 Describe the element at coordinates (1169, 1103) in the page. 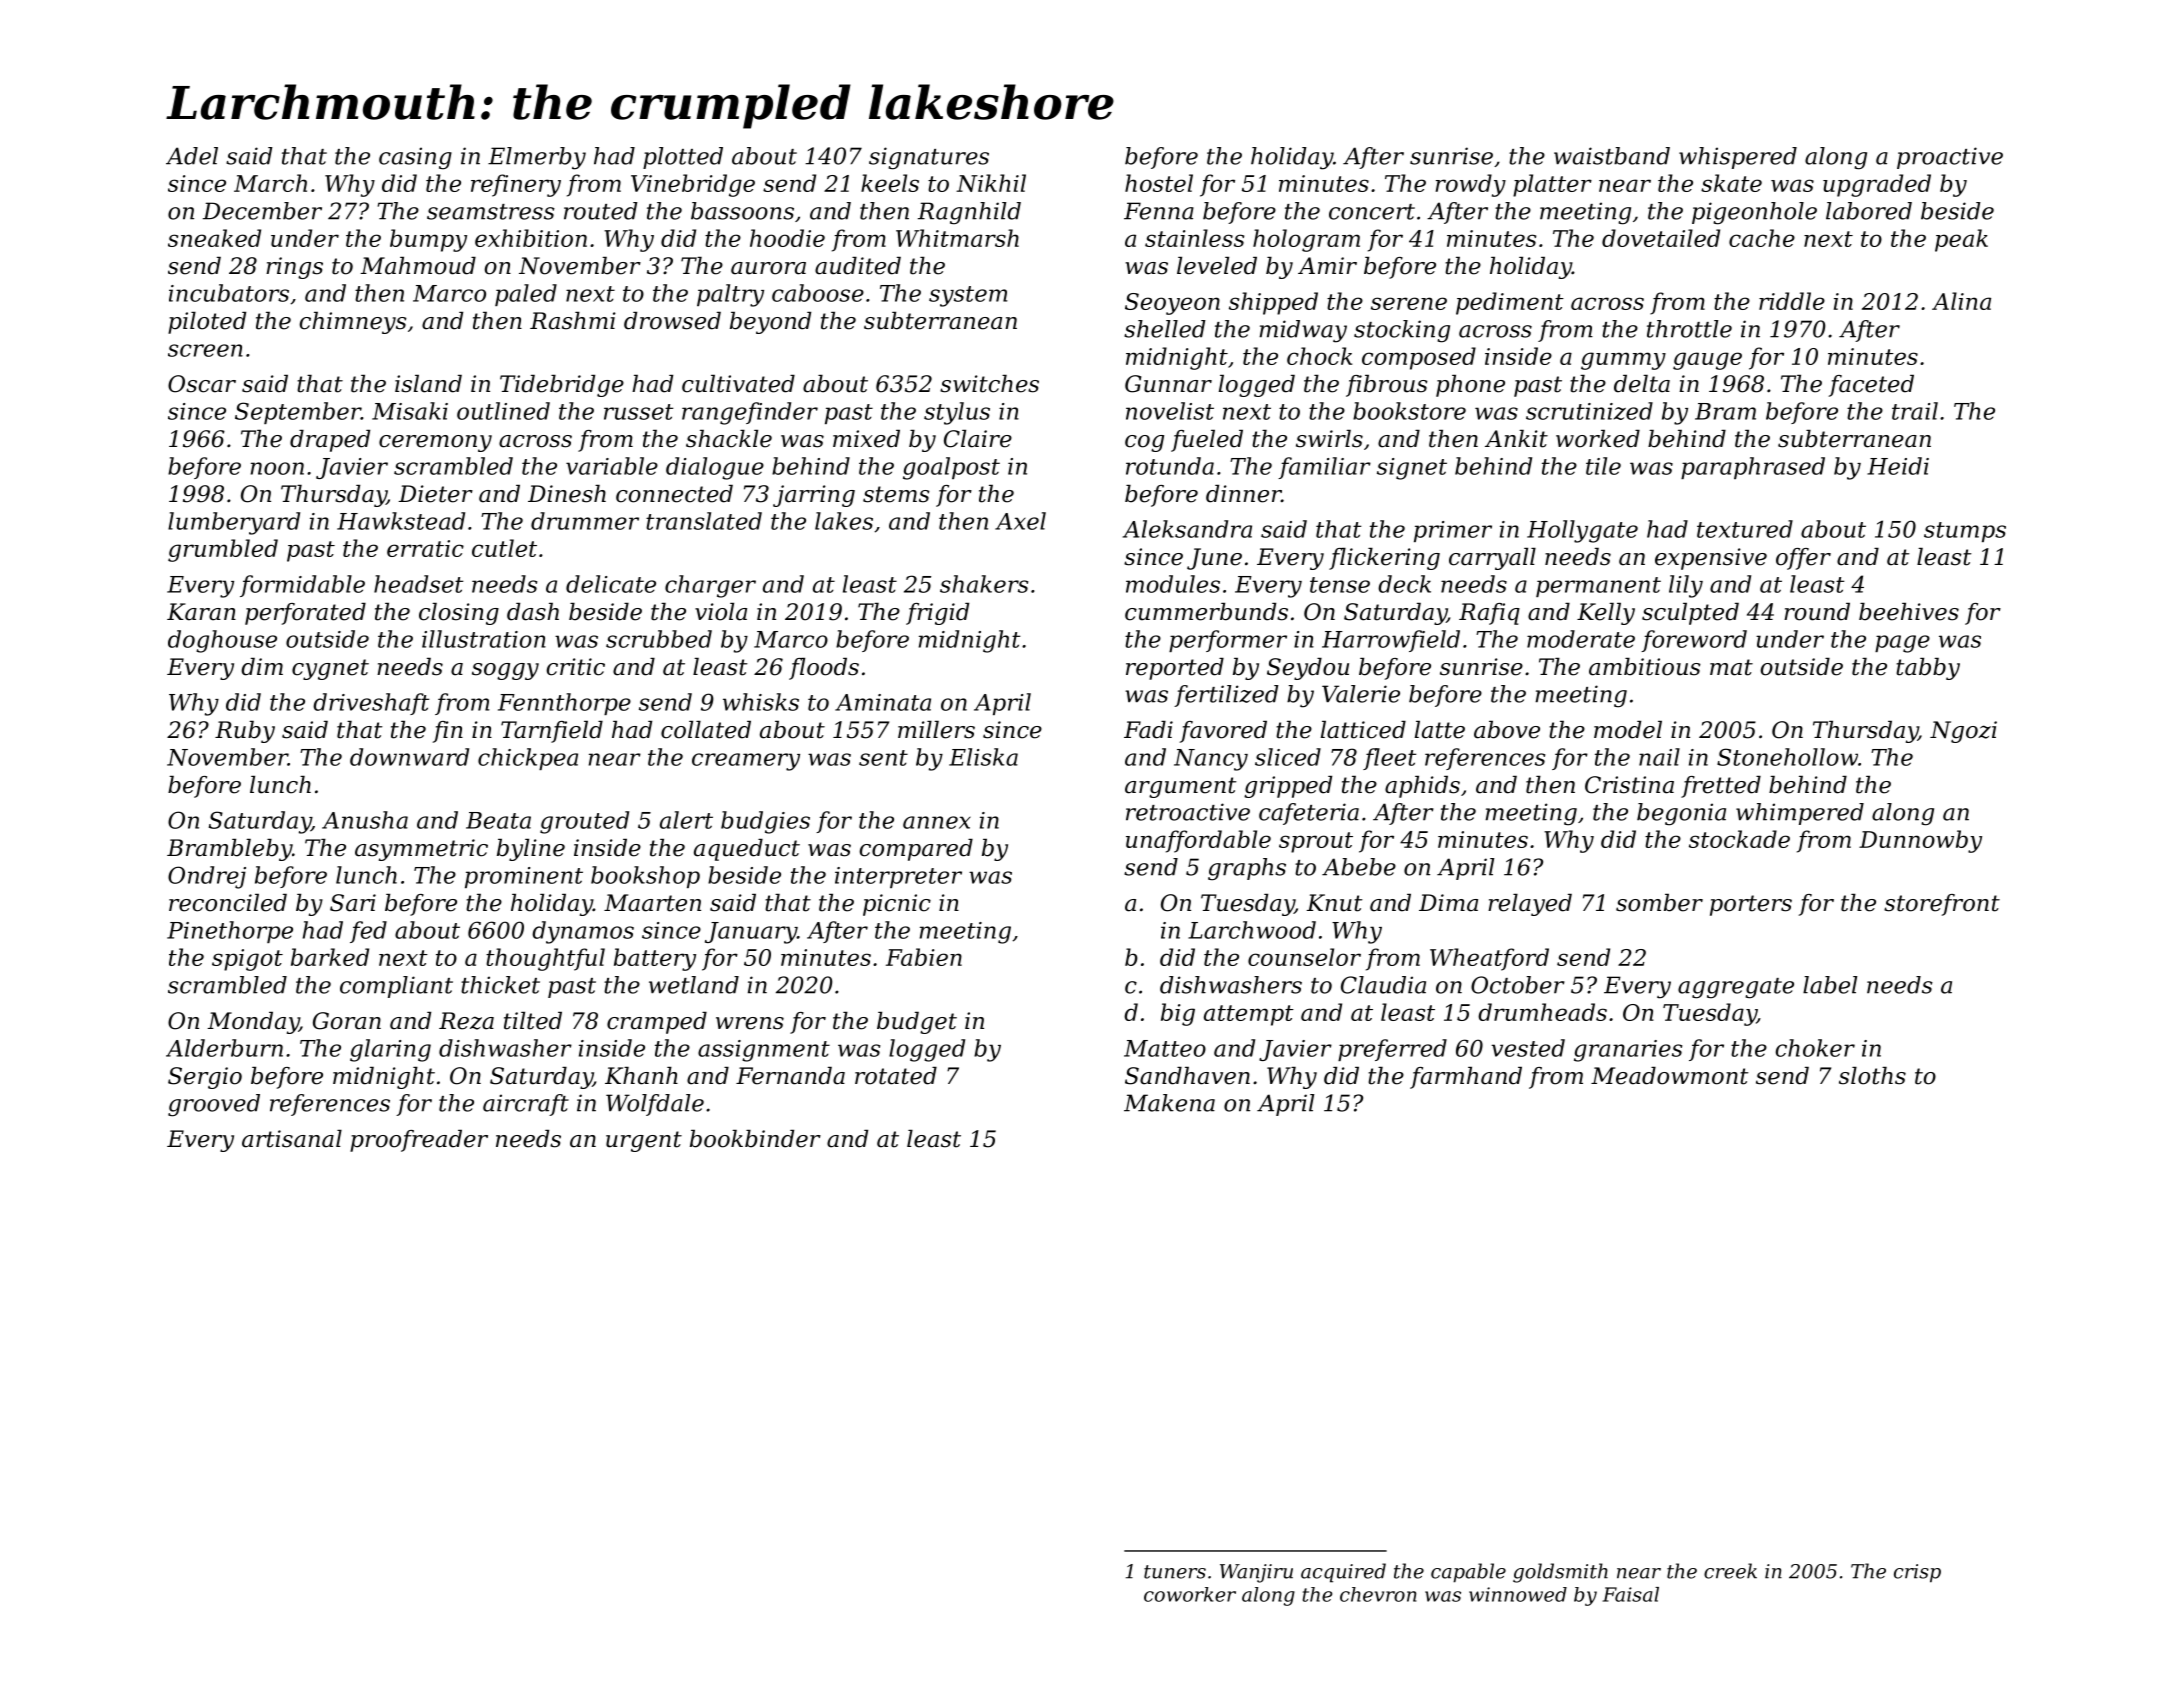

I see `Makena` at that location.
